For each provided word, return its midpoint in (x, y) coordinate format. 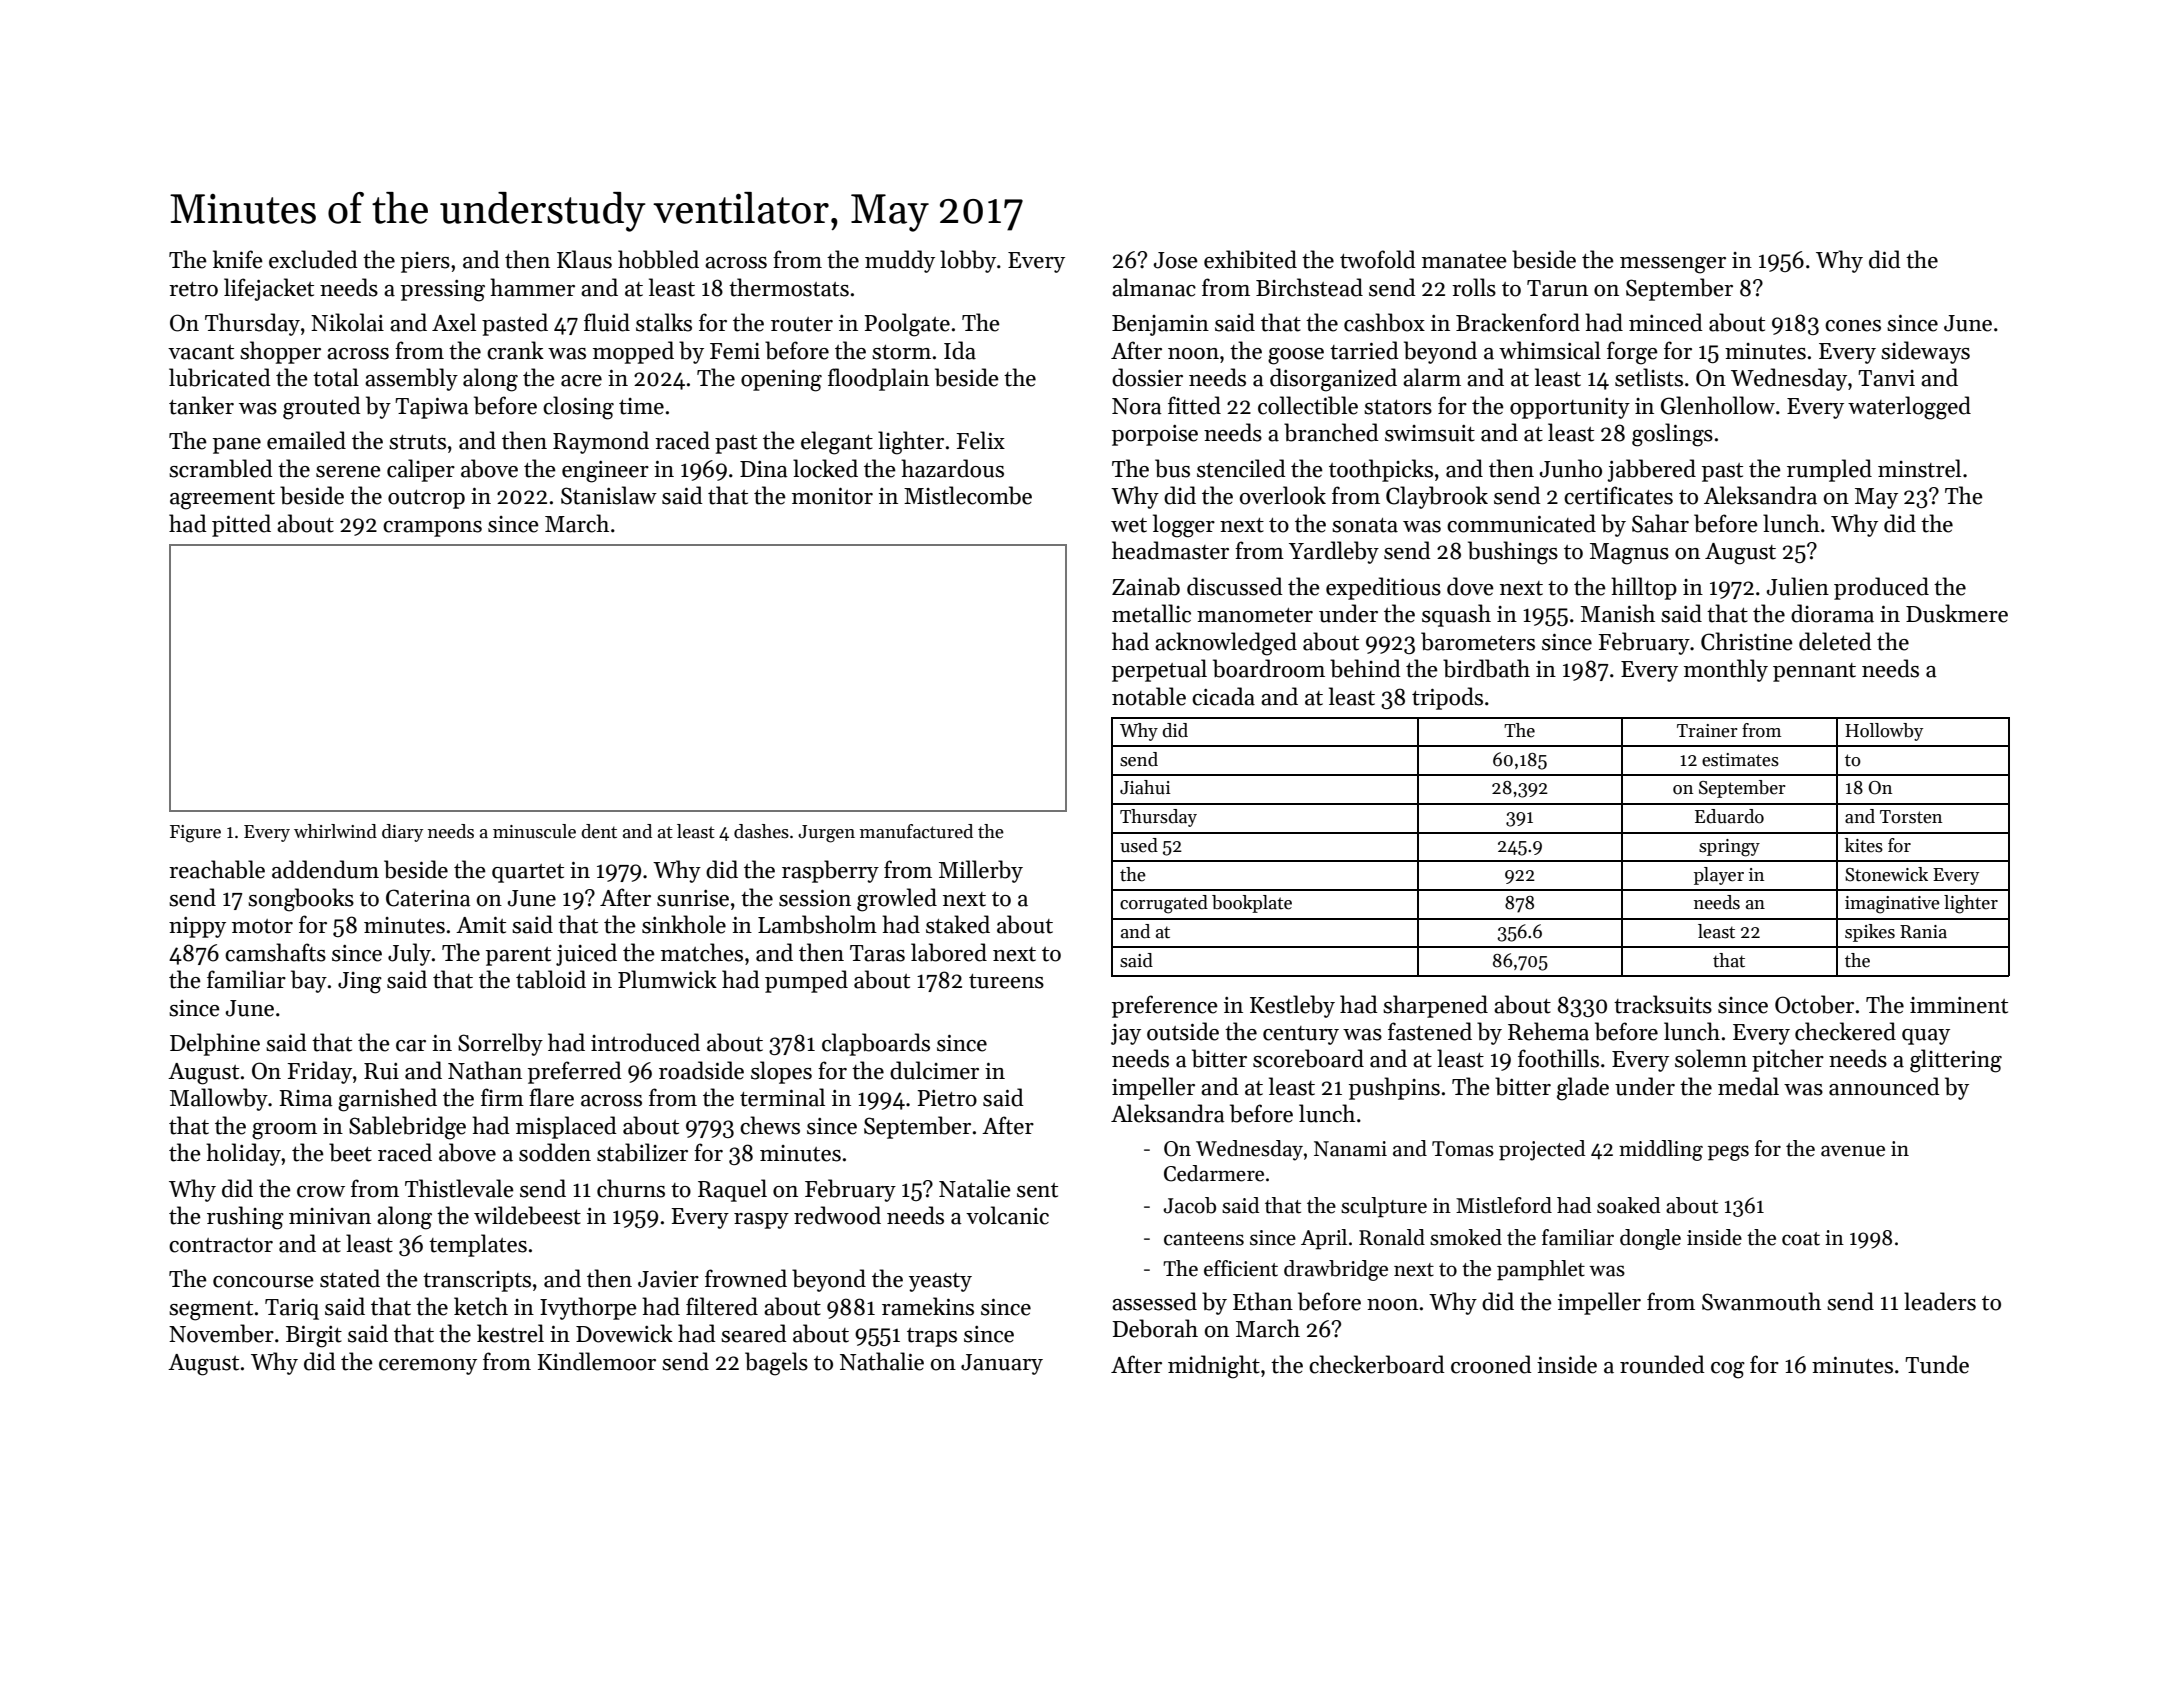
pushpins (1394, 1088)
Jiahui (1145, 787)
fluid (607, 322)
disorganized (1333, 380)
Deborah (1155, 1328)
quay (1926, 1037)
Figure (195, 834)
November (221, 1333)
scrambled (221, 468)
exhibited (1250, 259)
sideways (1925, 352)
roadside (701, 1070)
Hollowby (1884, 732)
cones (1853, 326)
